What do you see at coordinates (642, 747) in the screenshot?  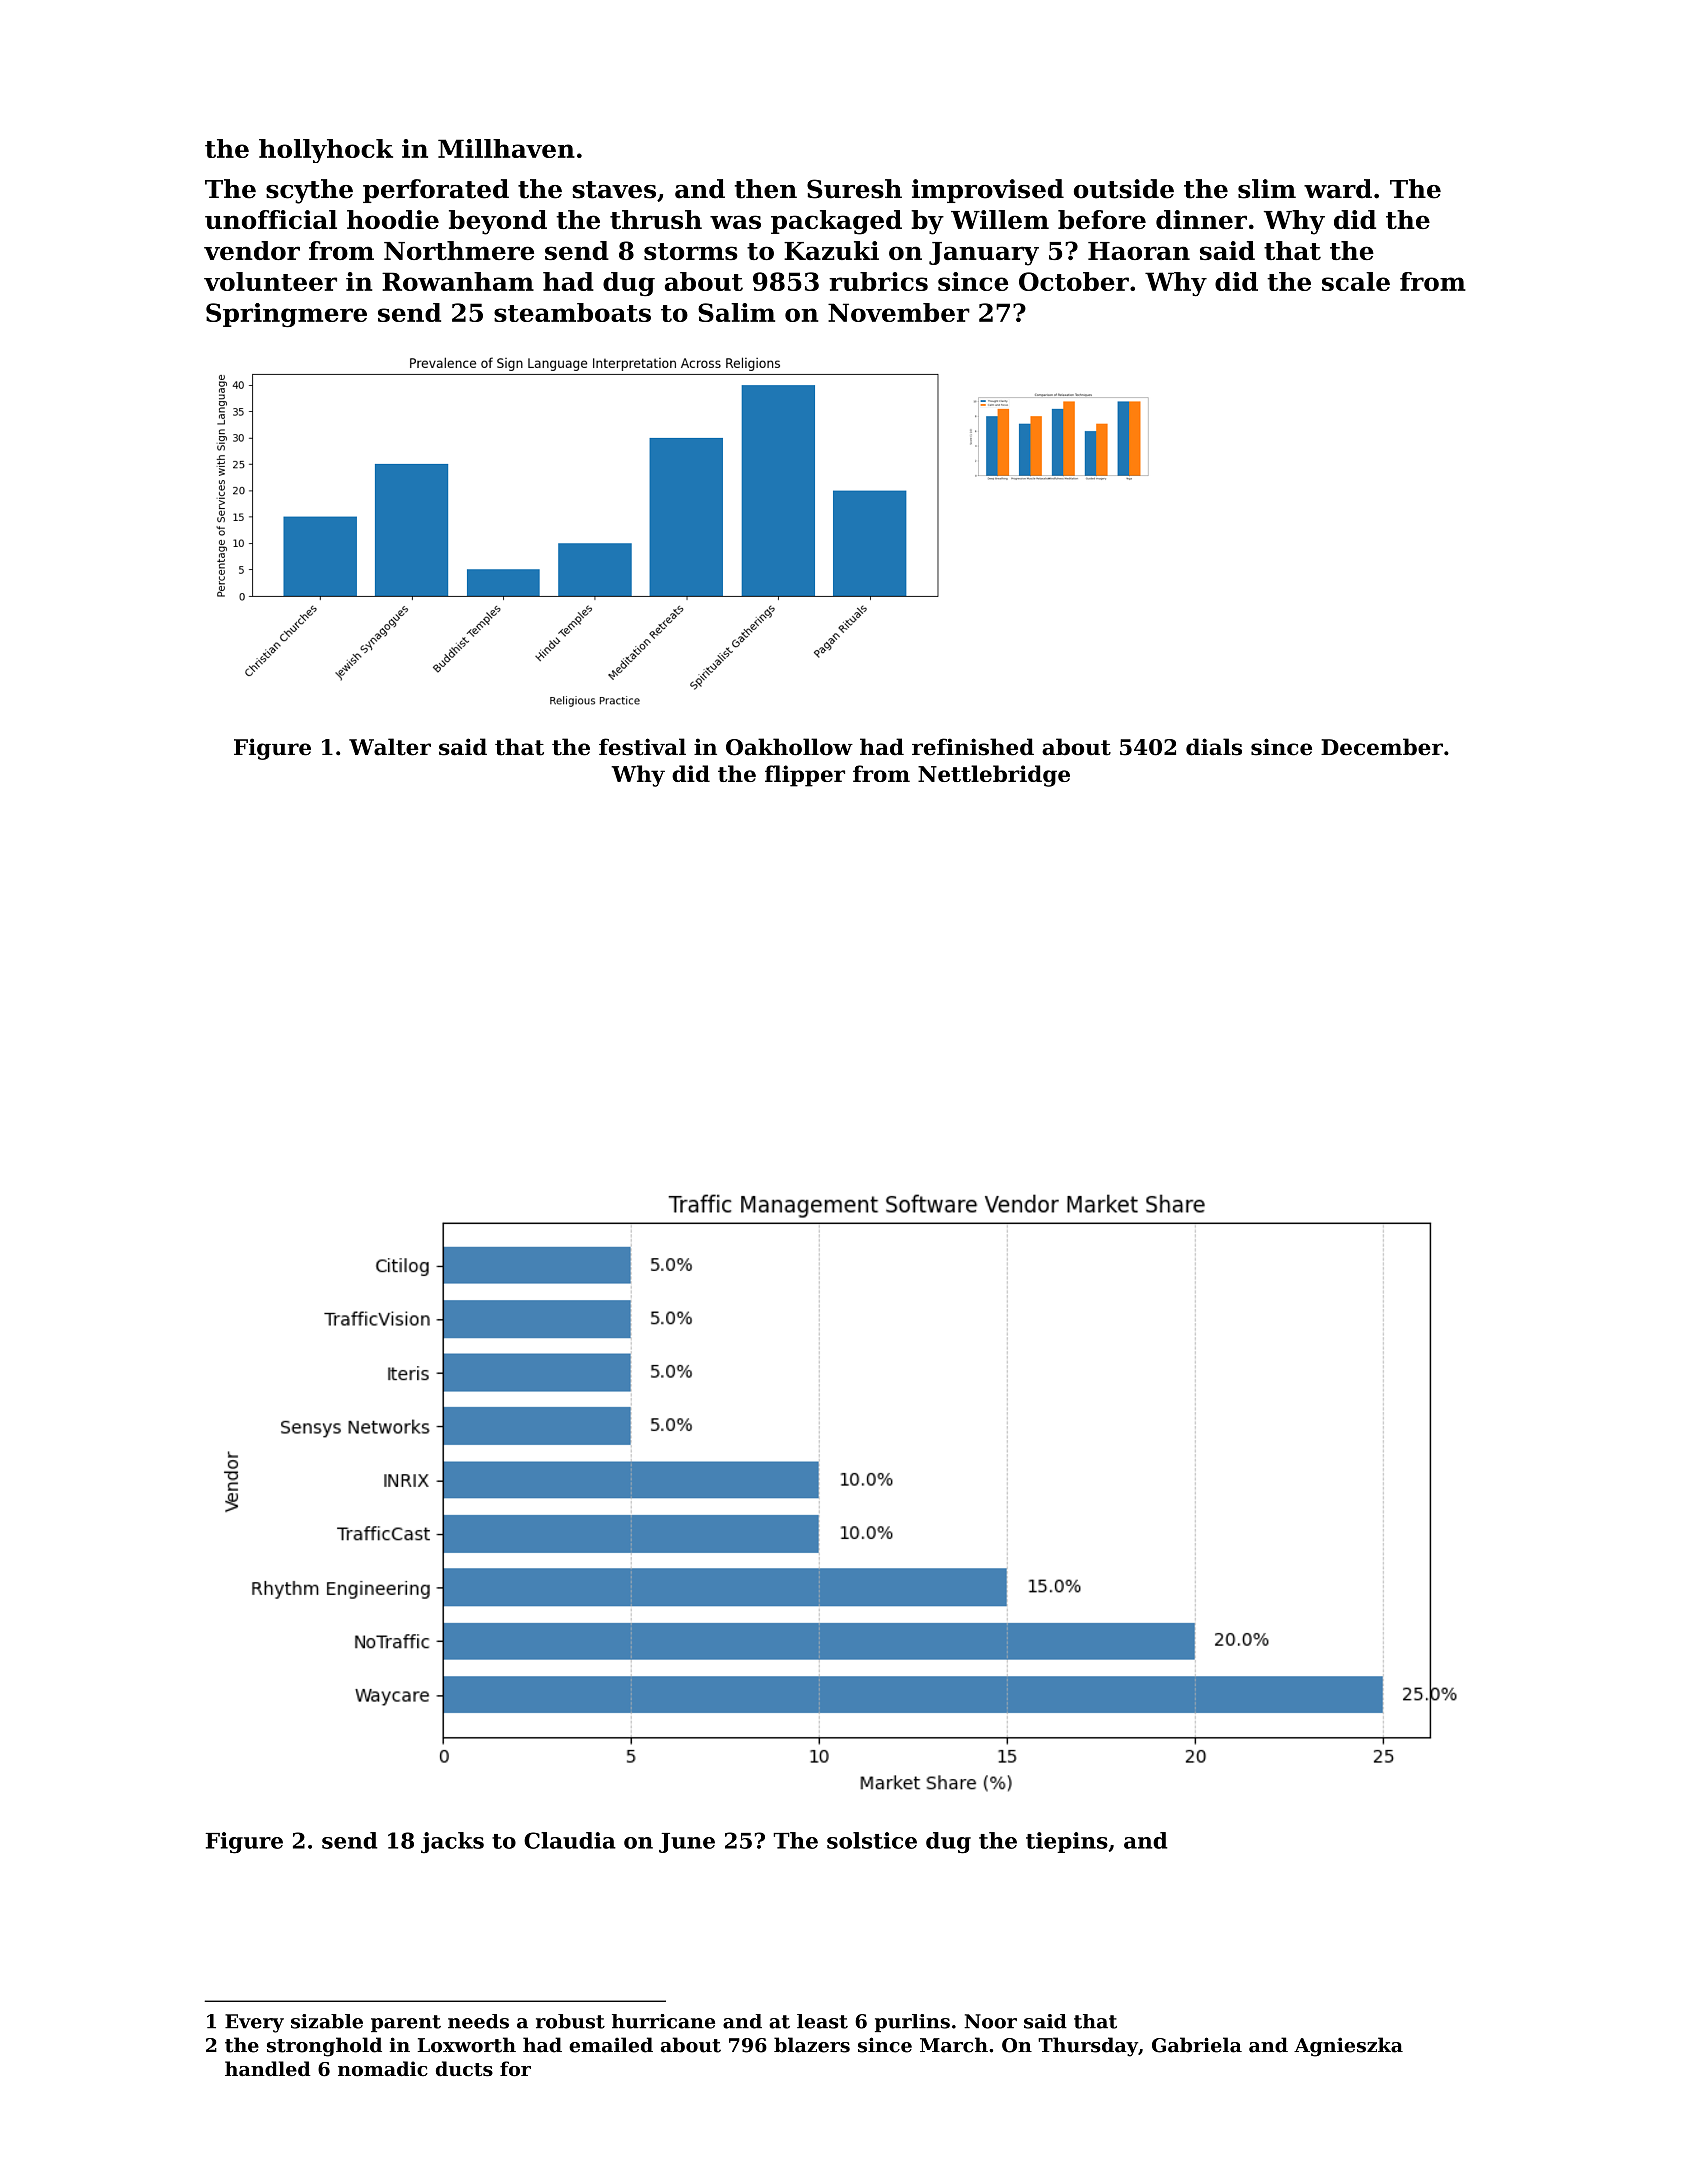 I see `festival` at bounding box center [642, 747].
